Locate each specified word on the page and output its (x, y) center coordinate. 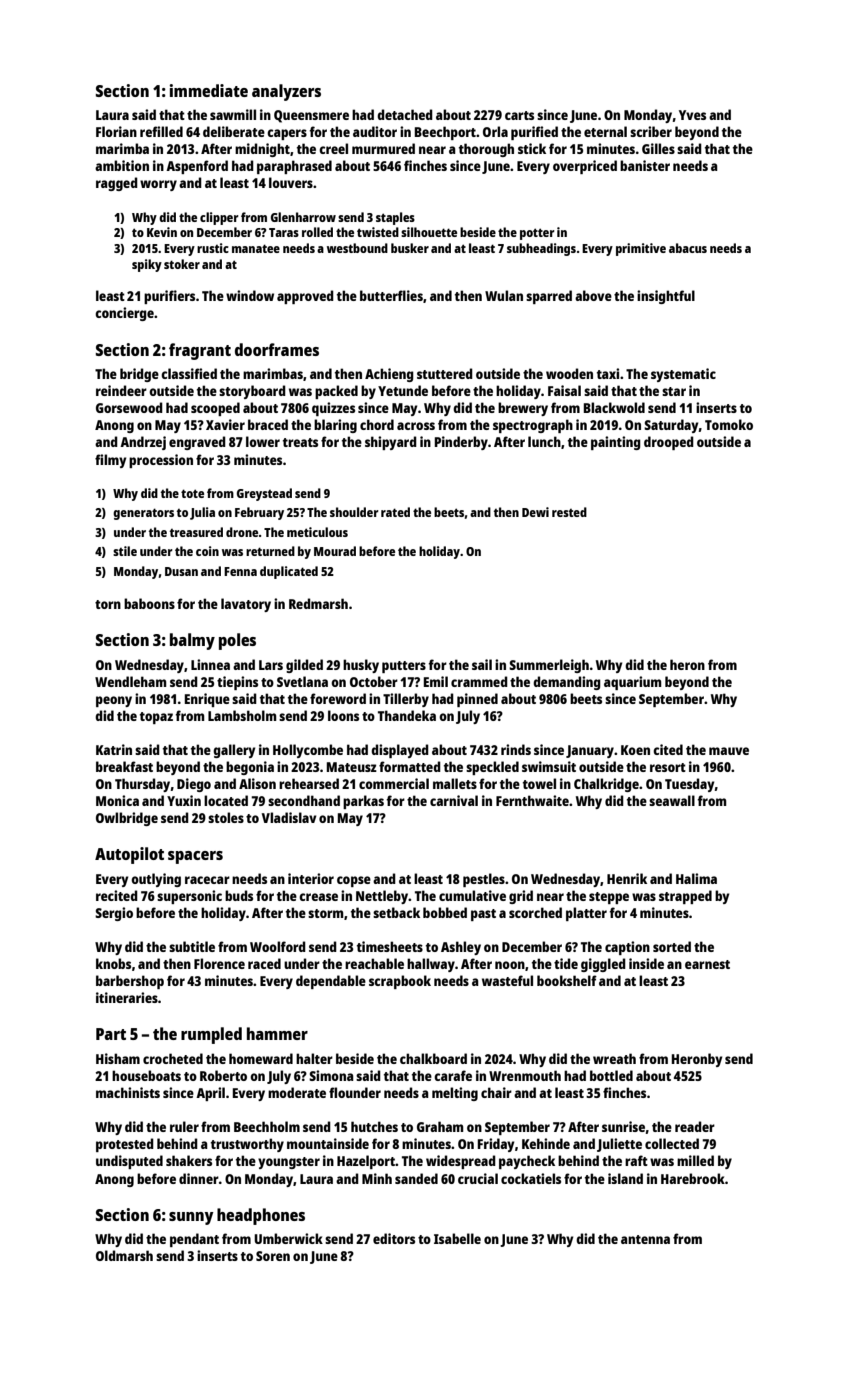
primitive (641, 249)
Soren (273, 1256)
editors (394, 1238)
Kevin (162, 232)
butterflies (391, 295)
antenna (645, 1239)
